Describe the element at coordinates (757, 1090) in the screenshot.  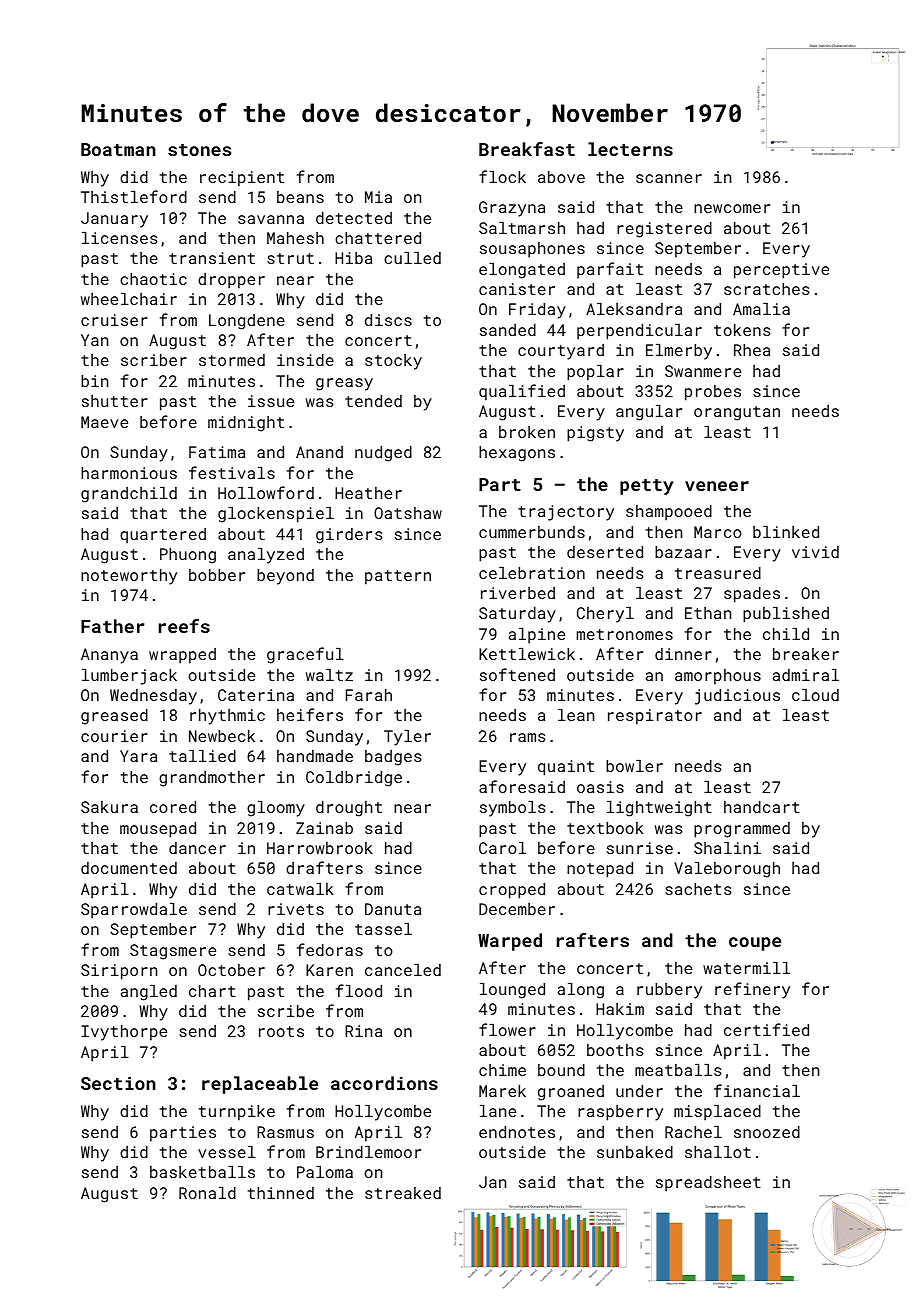
I see `financial` at that location.
